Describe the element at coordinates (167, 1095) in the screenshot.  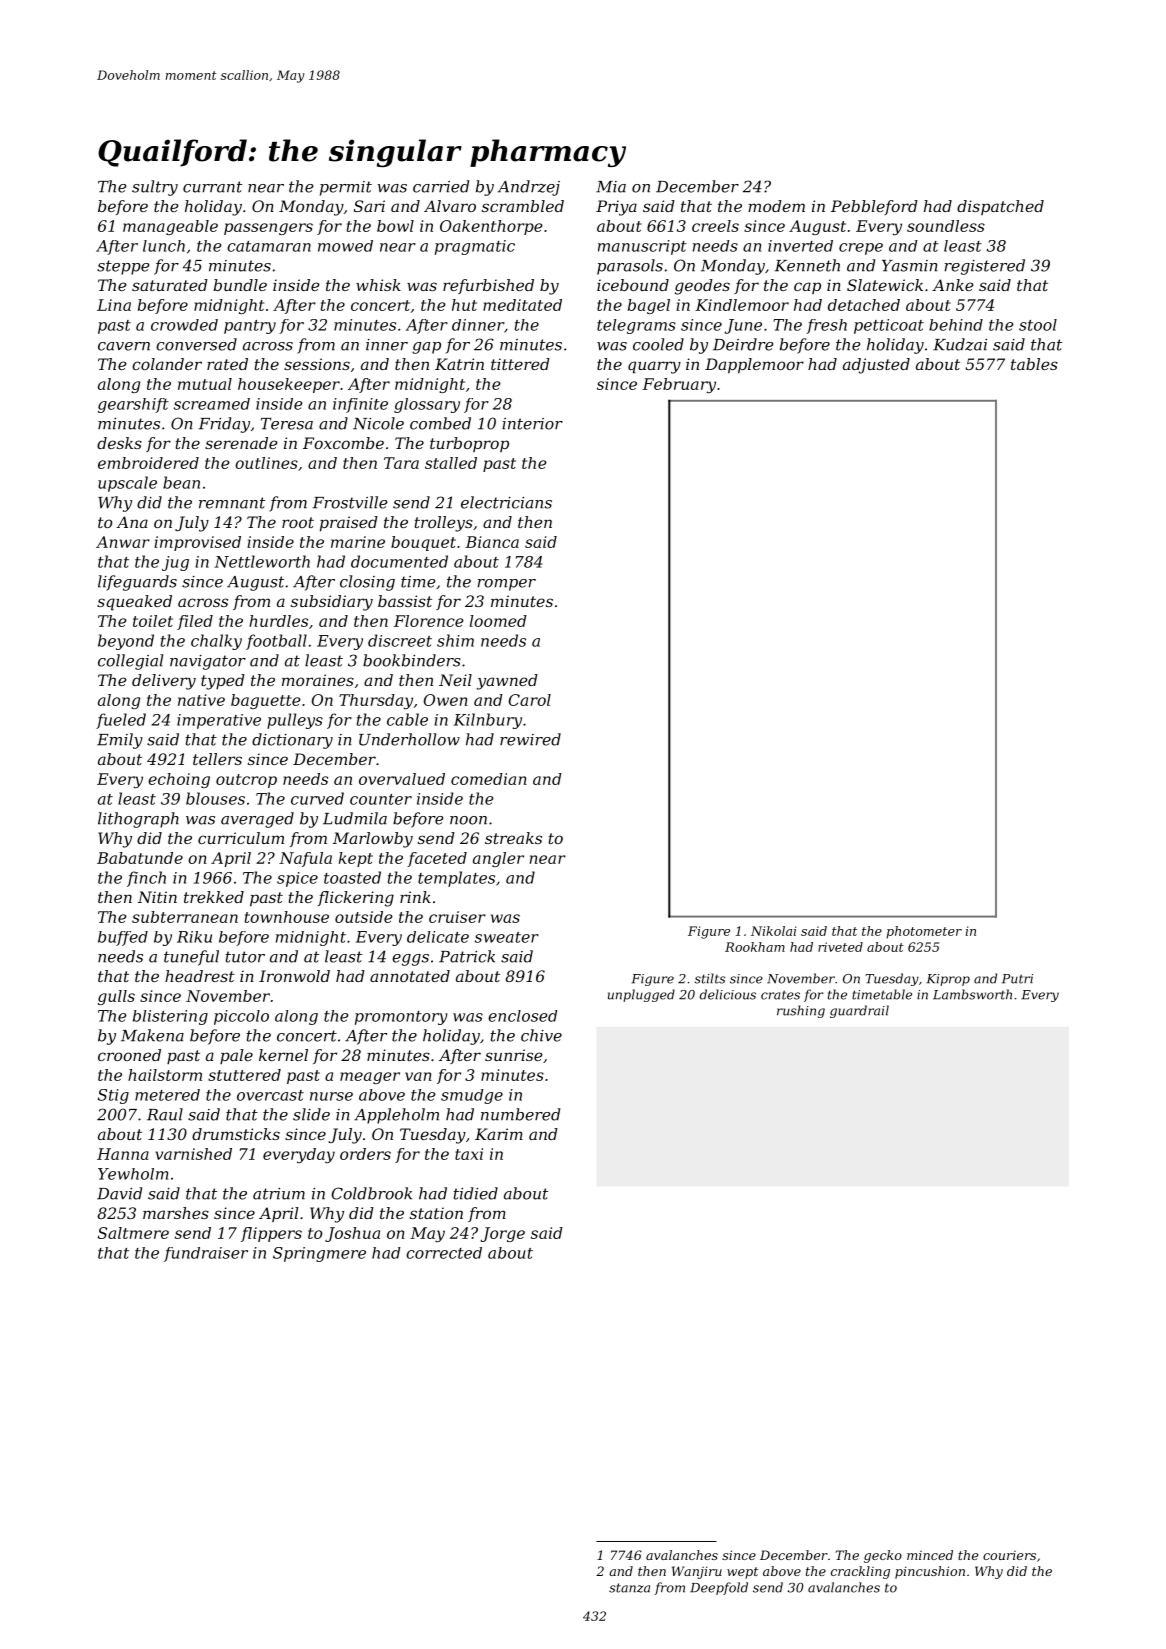
I see `metered` at that location.
